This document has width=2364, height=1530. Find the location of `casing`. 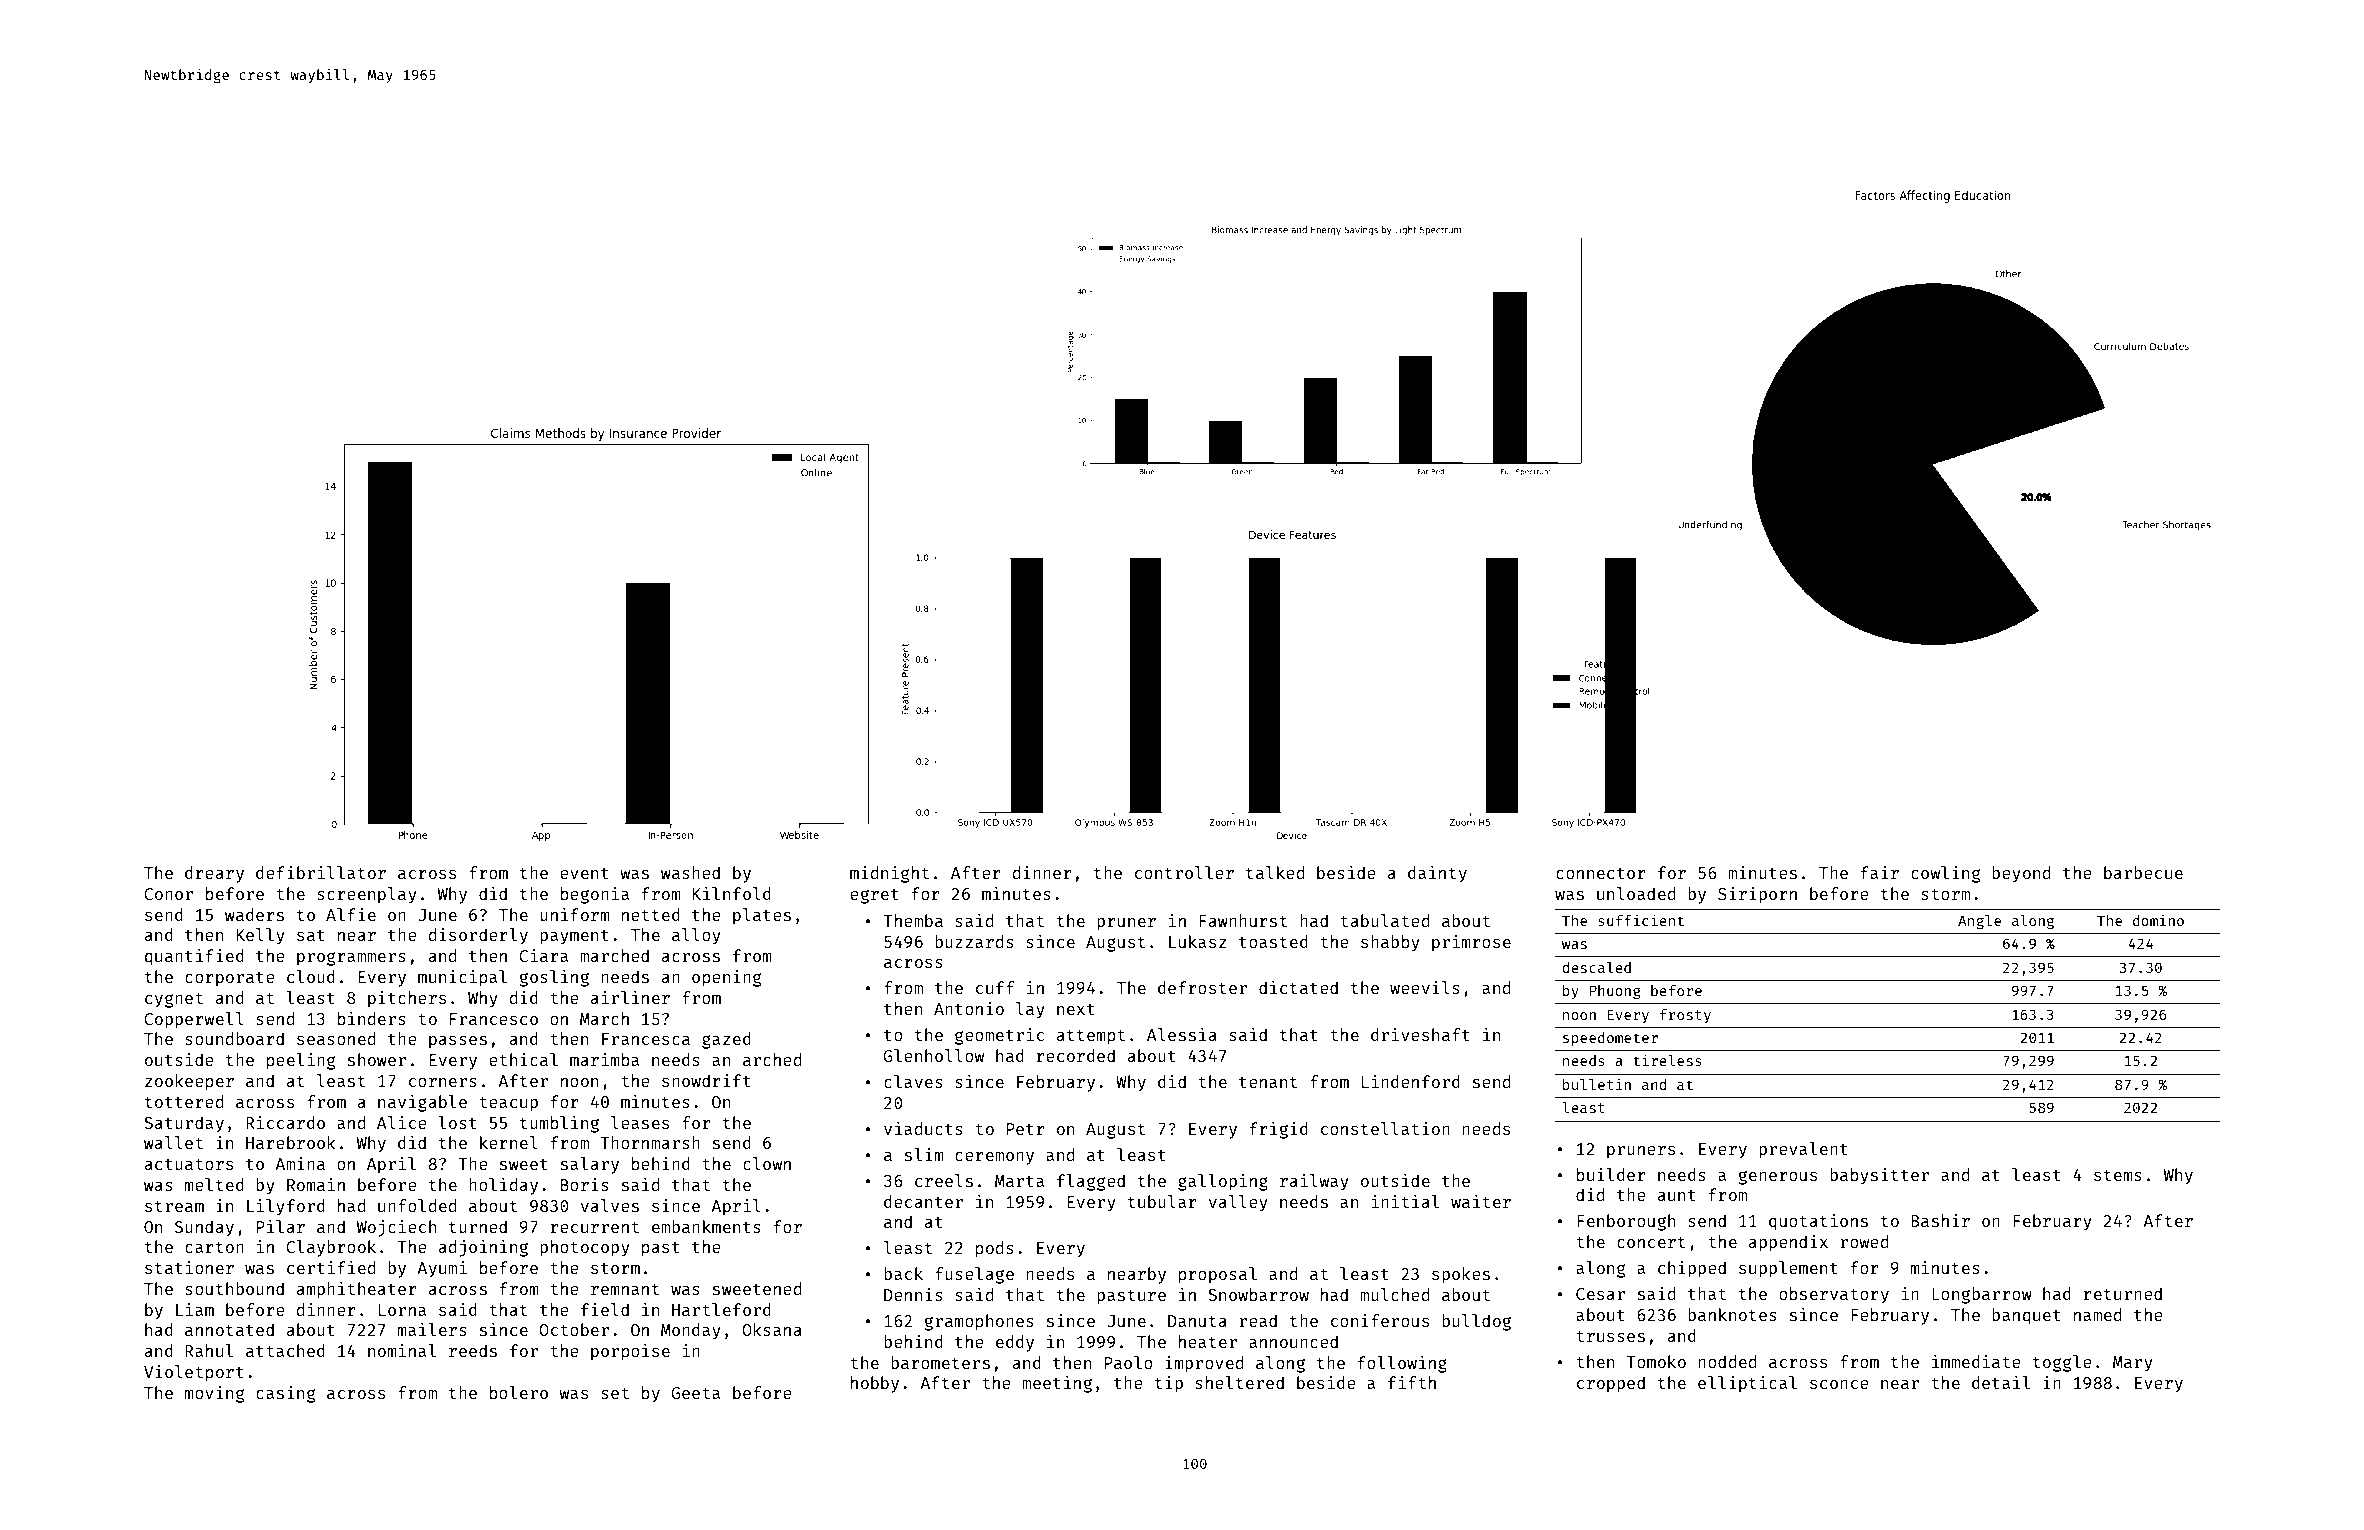

casing is located at coordinates (285, 1394).
